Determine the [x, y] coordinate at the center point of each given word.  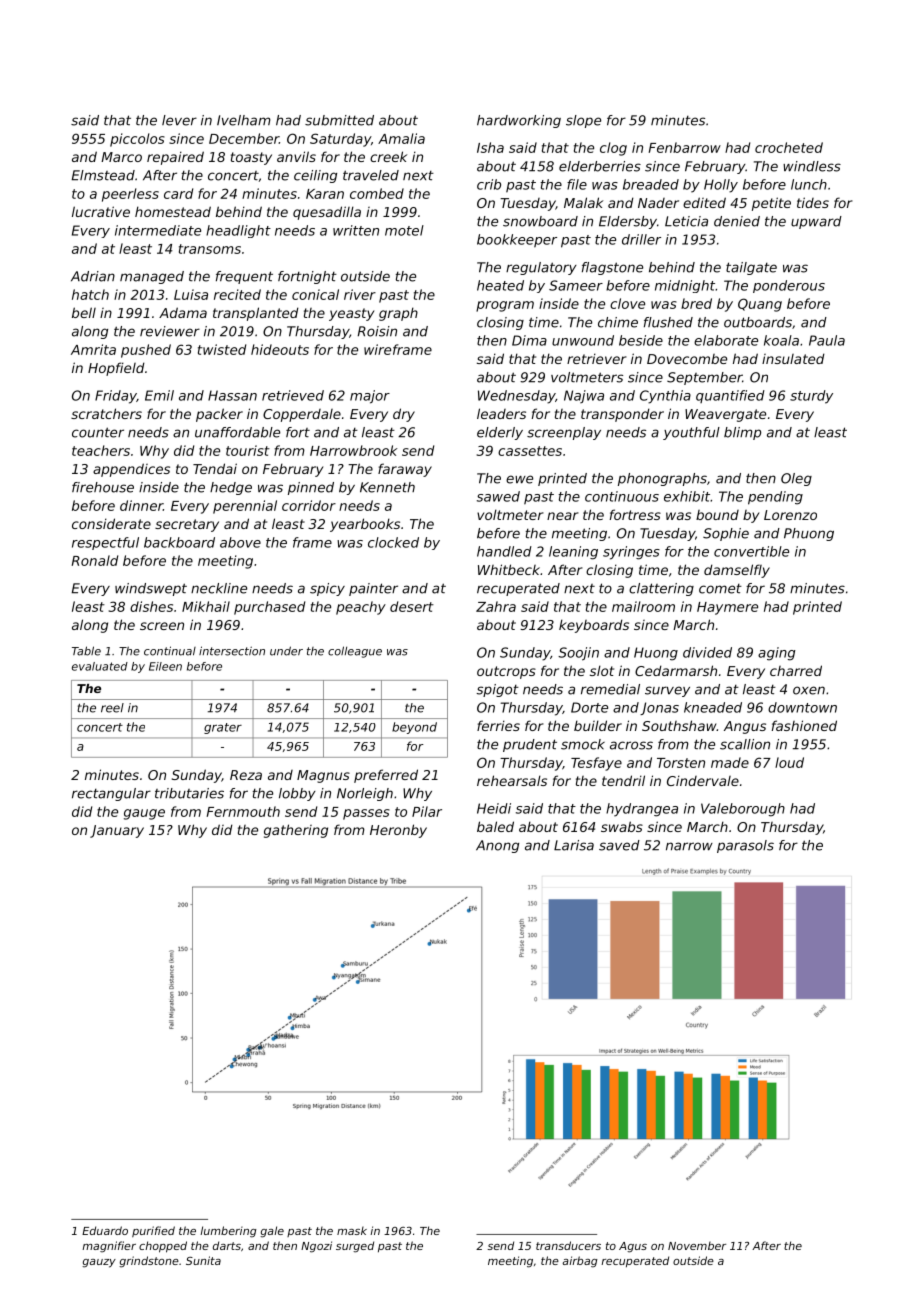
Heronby [398, 831]
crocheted [789, 147]
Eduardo [105, 1230]
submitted [339, 120]
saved [619, 845]
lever [179, 120]
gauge [144, 814]
